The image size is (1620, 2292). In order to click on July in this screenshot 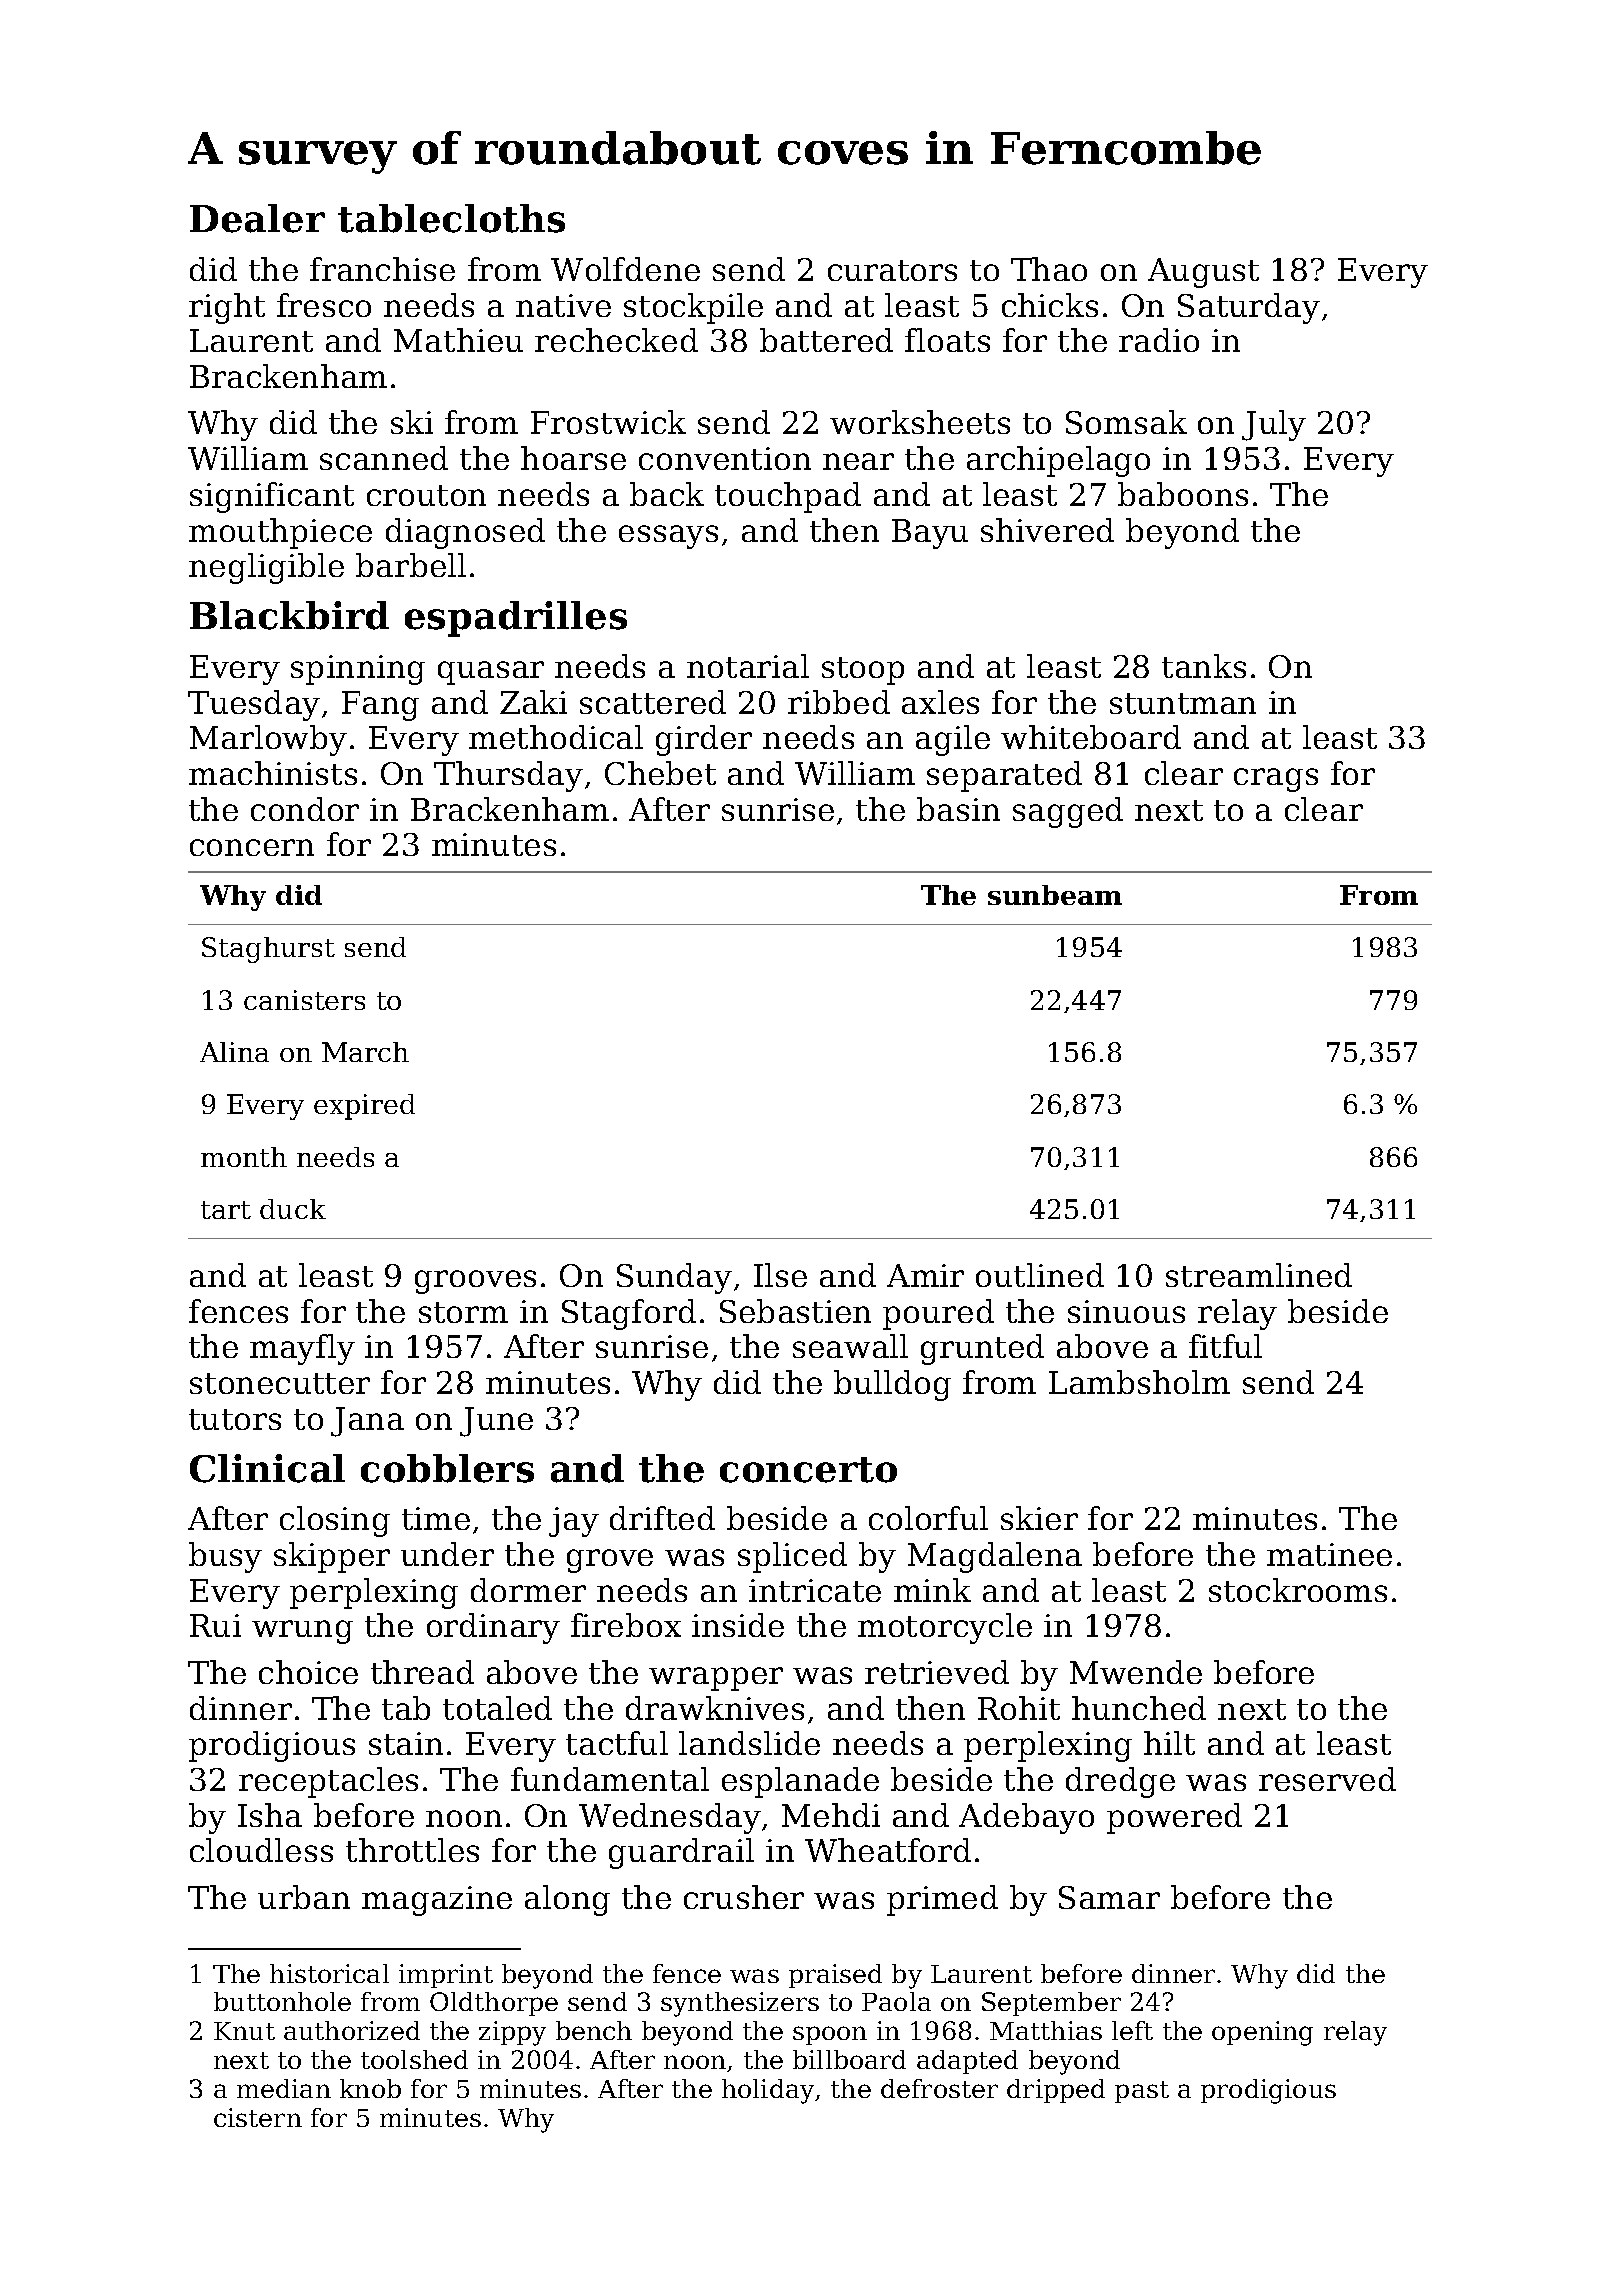, I will do `click(1274, 425)`.
